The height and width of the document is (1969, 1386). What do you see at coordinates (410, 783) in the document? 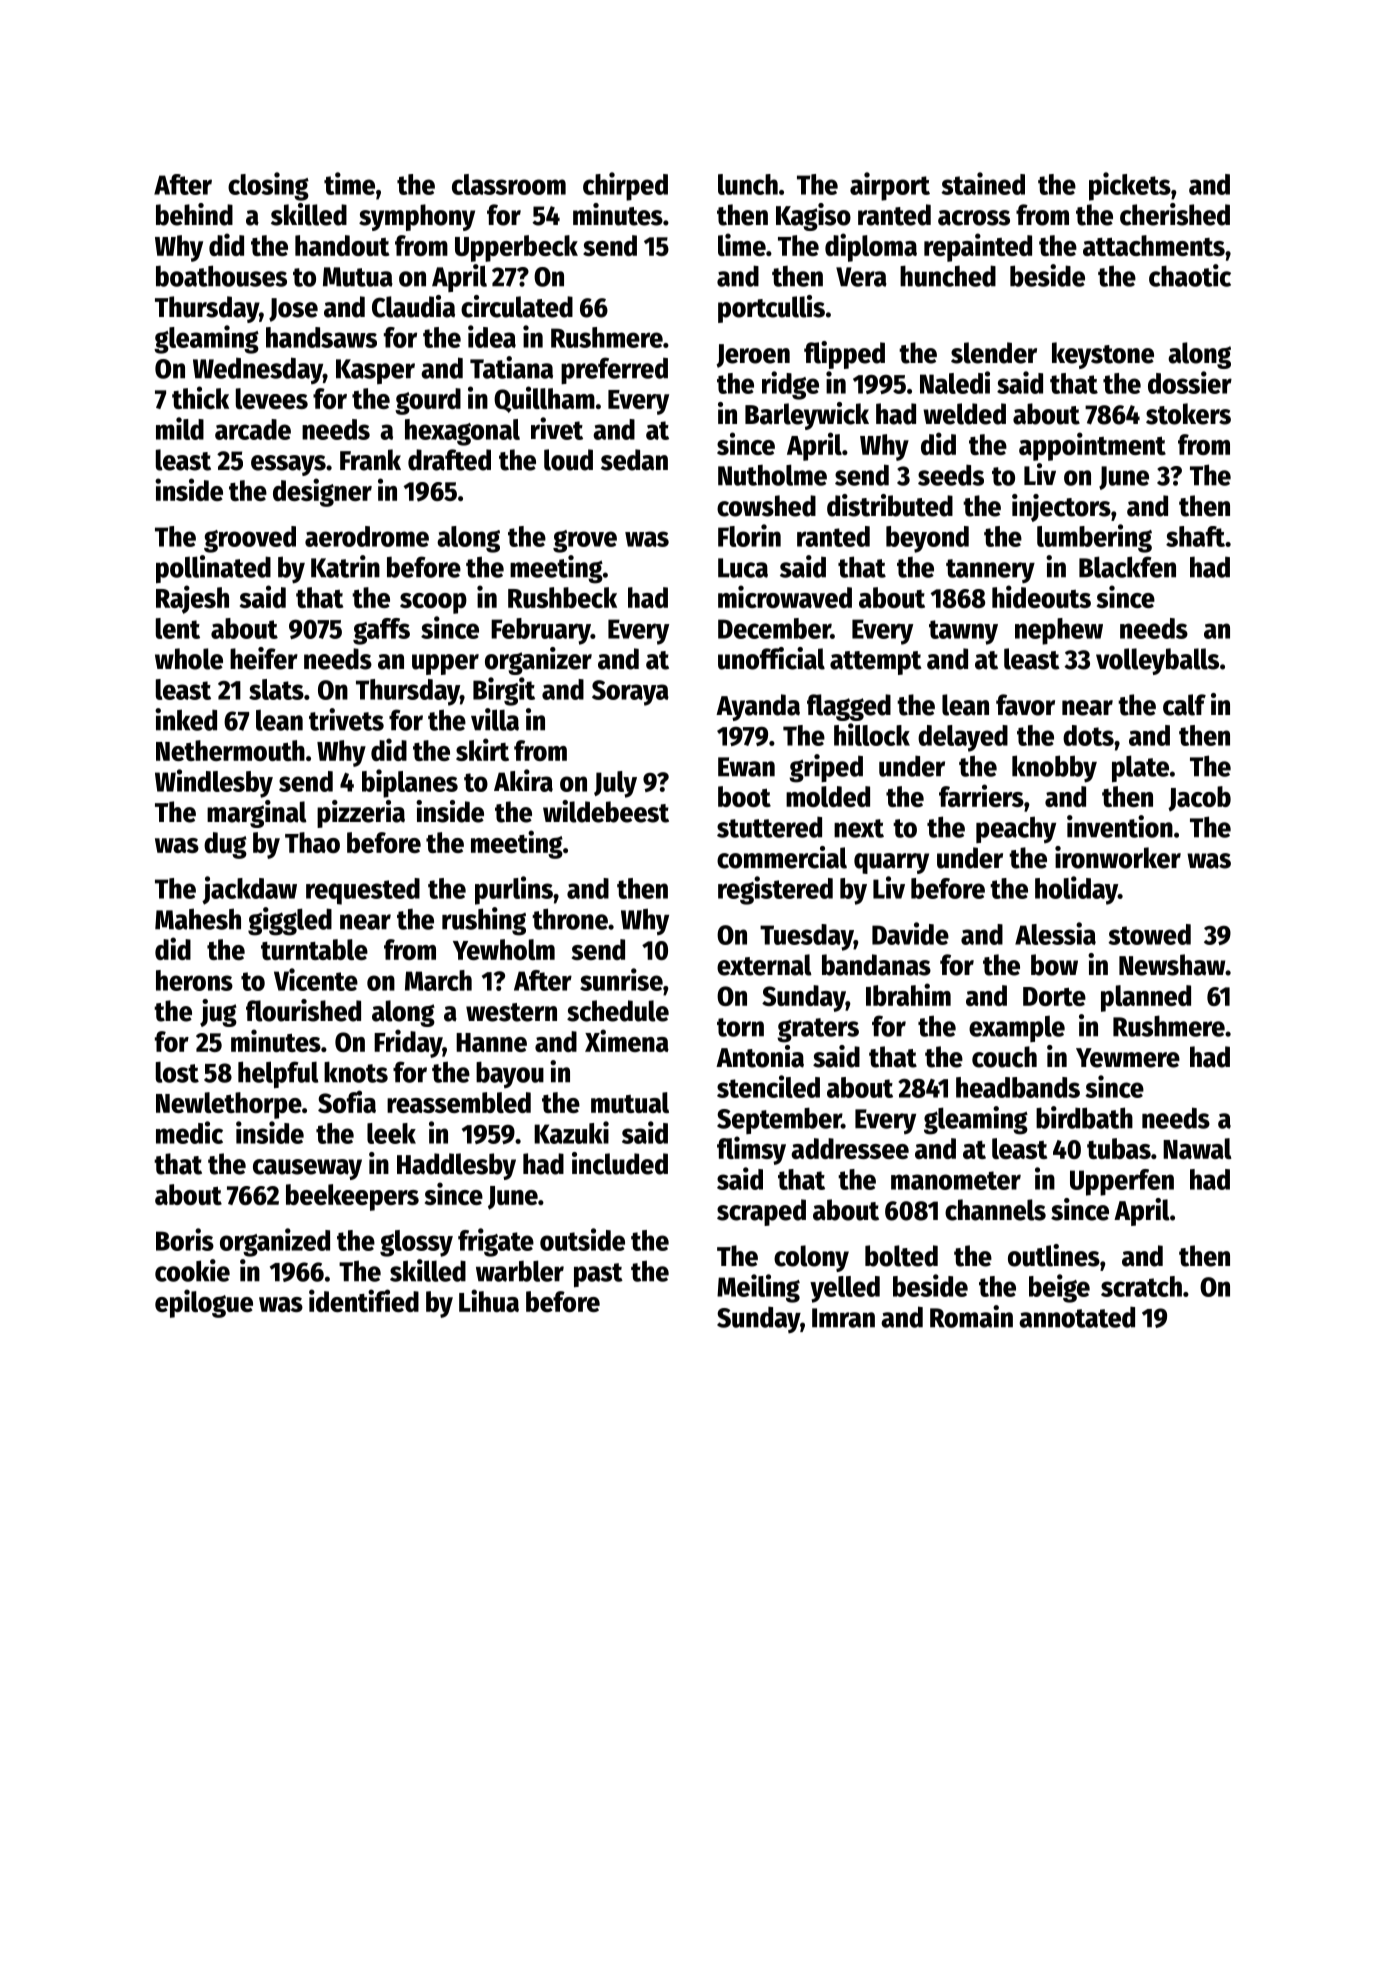
I see `biplanes` at bounding box center [410, 783].
